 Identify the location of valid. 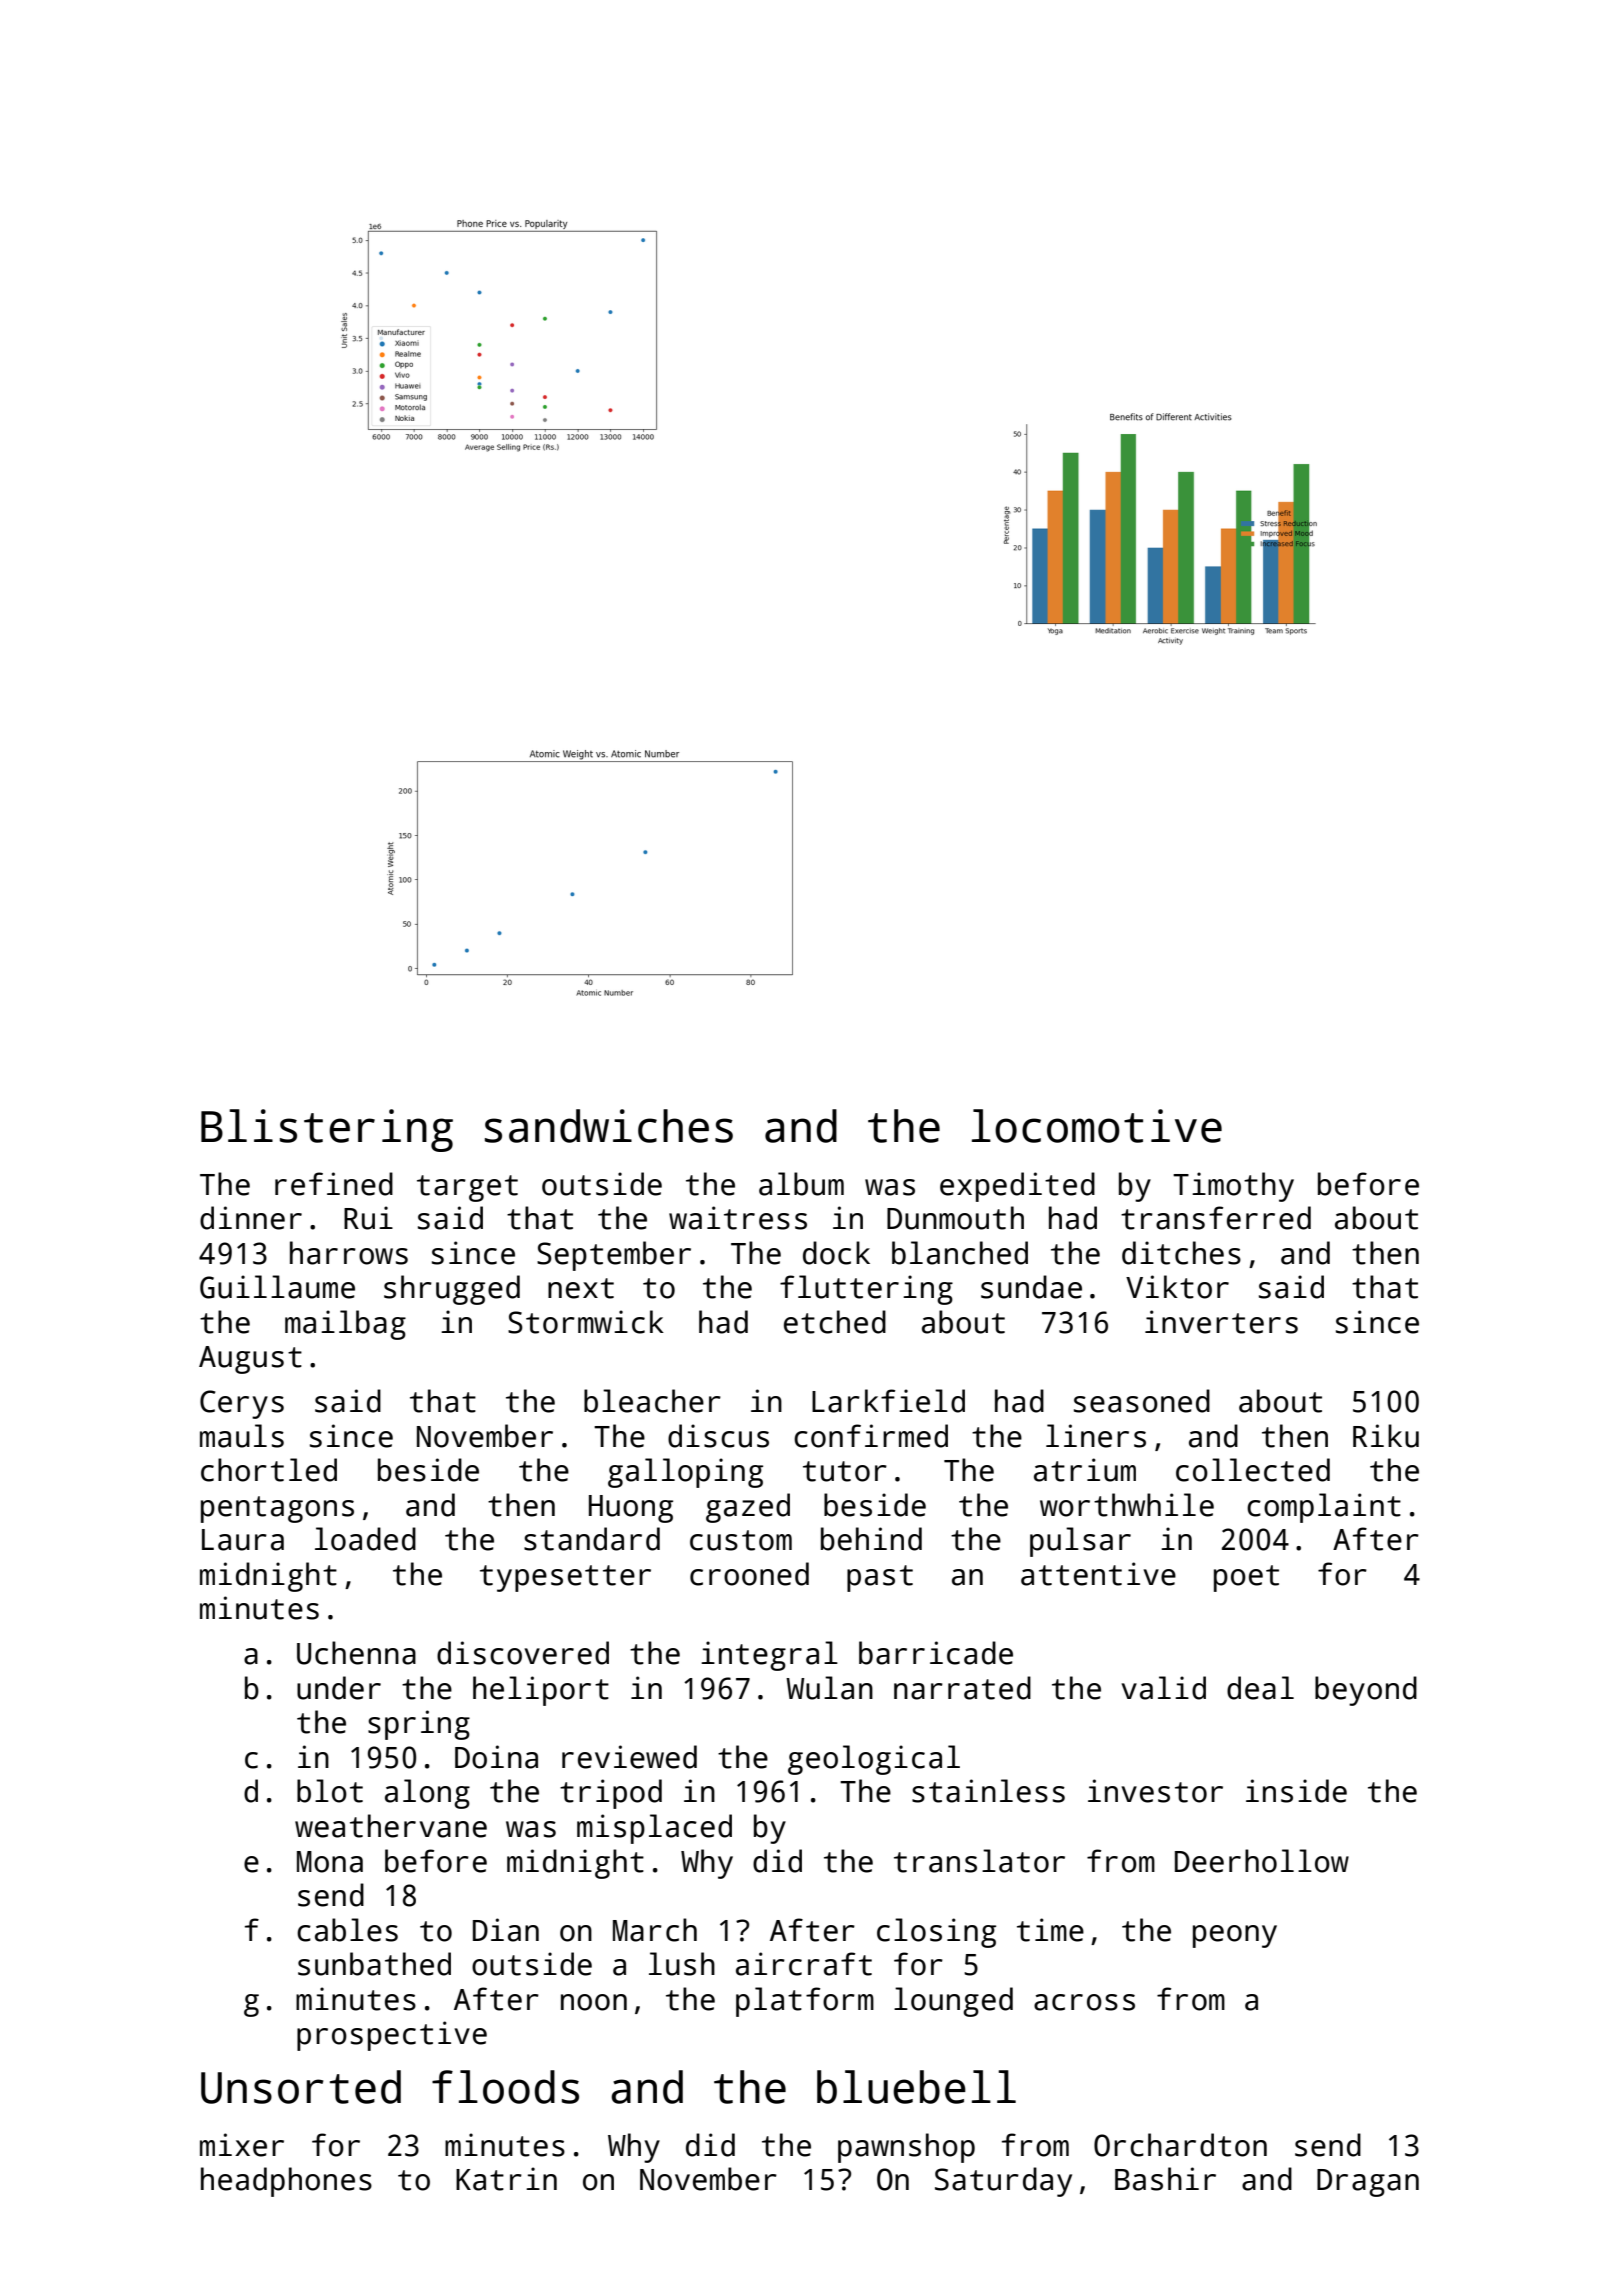
(1164, 1688).
